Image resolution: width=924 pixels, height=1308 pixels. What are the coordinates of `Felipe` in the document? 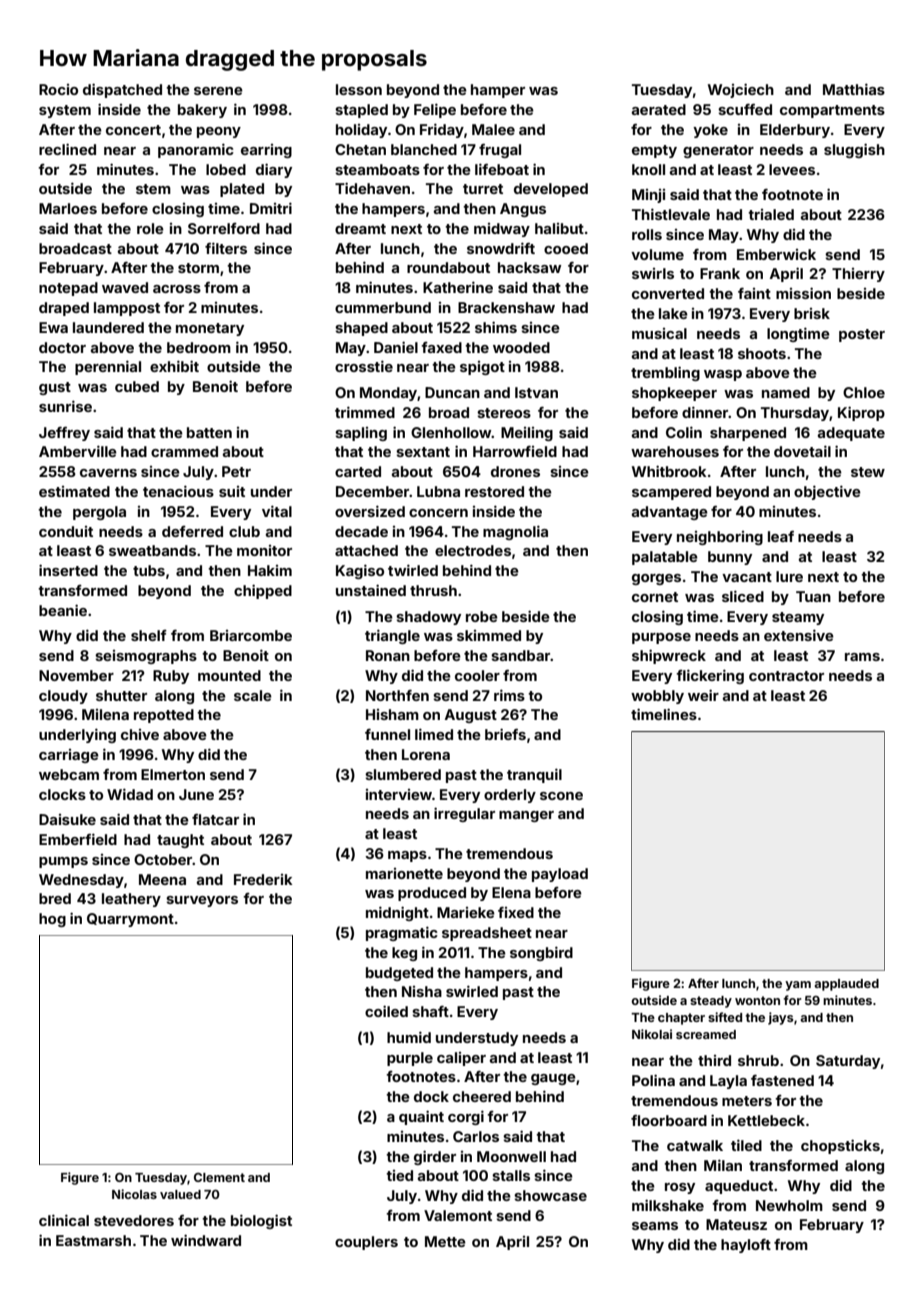 It's located at (435, 110).
